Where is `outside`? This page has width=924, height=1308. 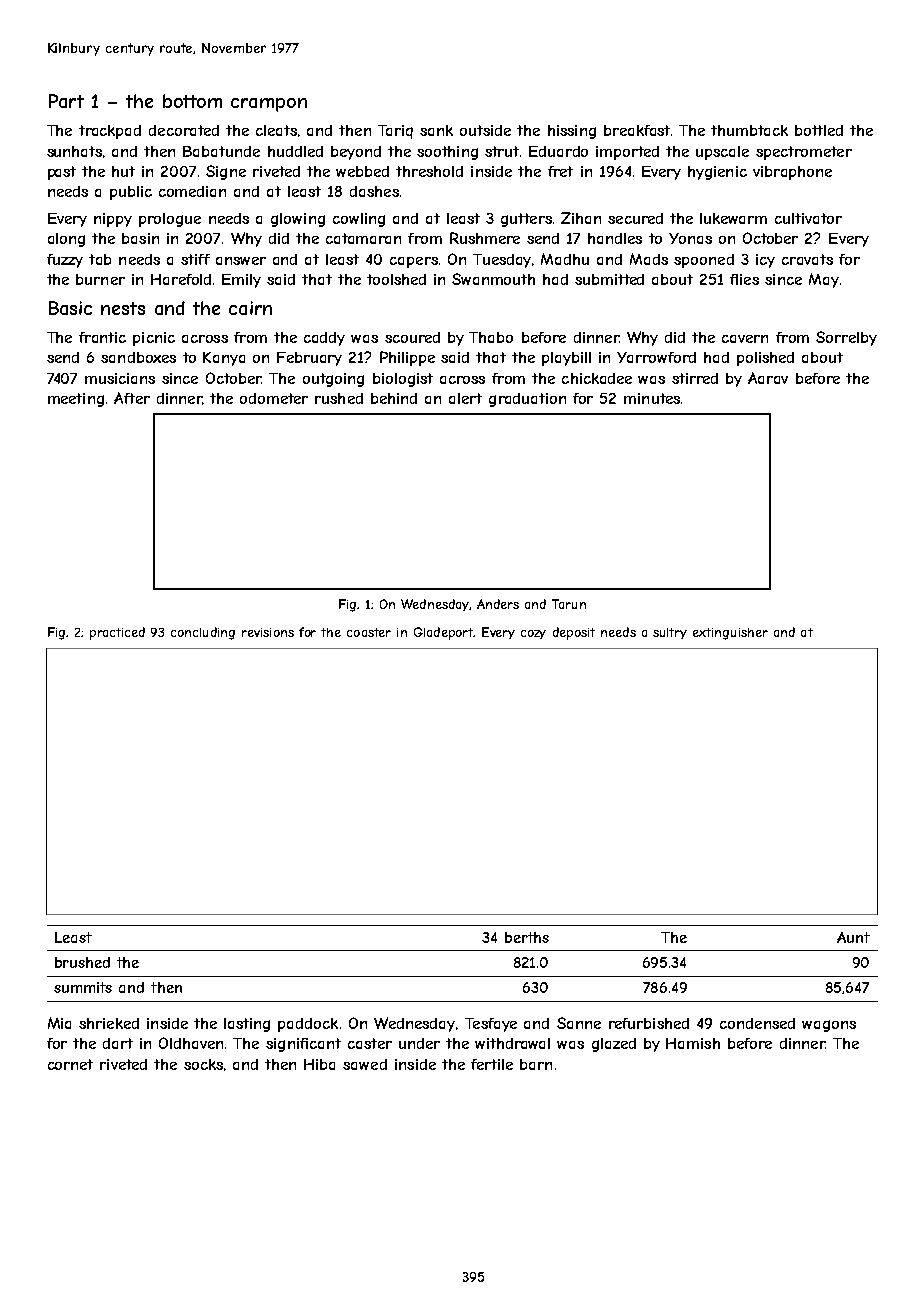
outside is located at coordinates (485, 130).
